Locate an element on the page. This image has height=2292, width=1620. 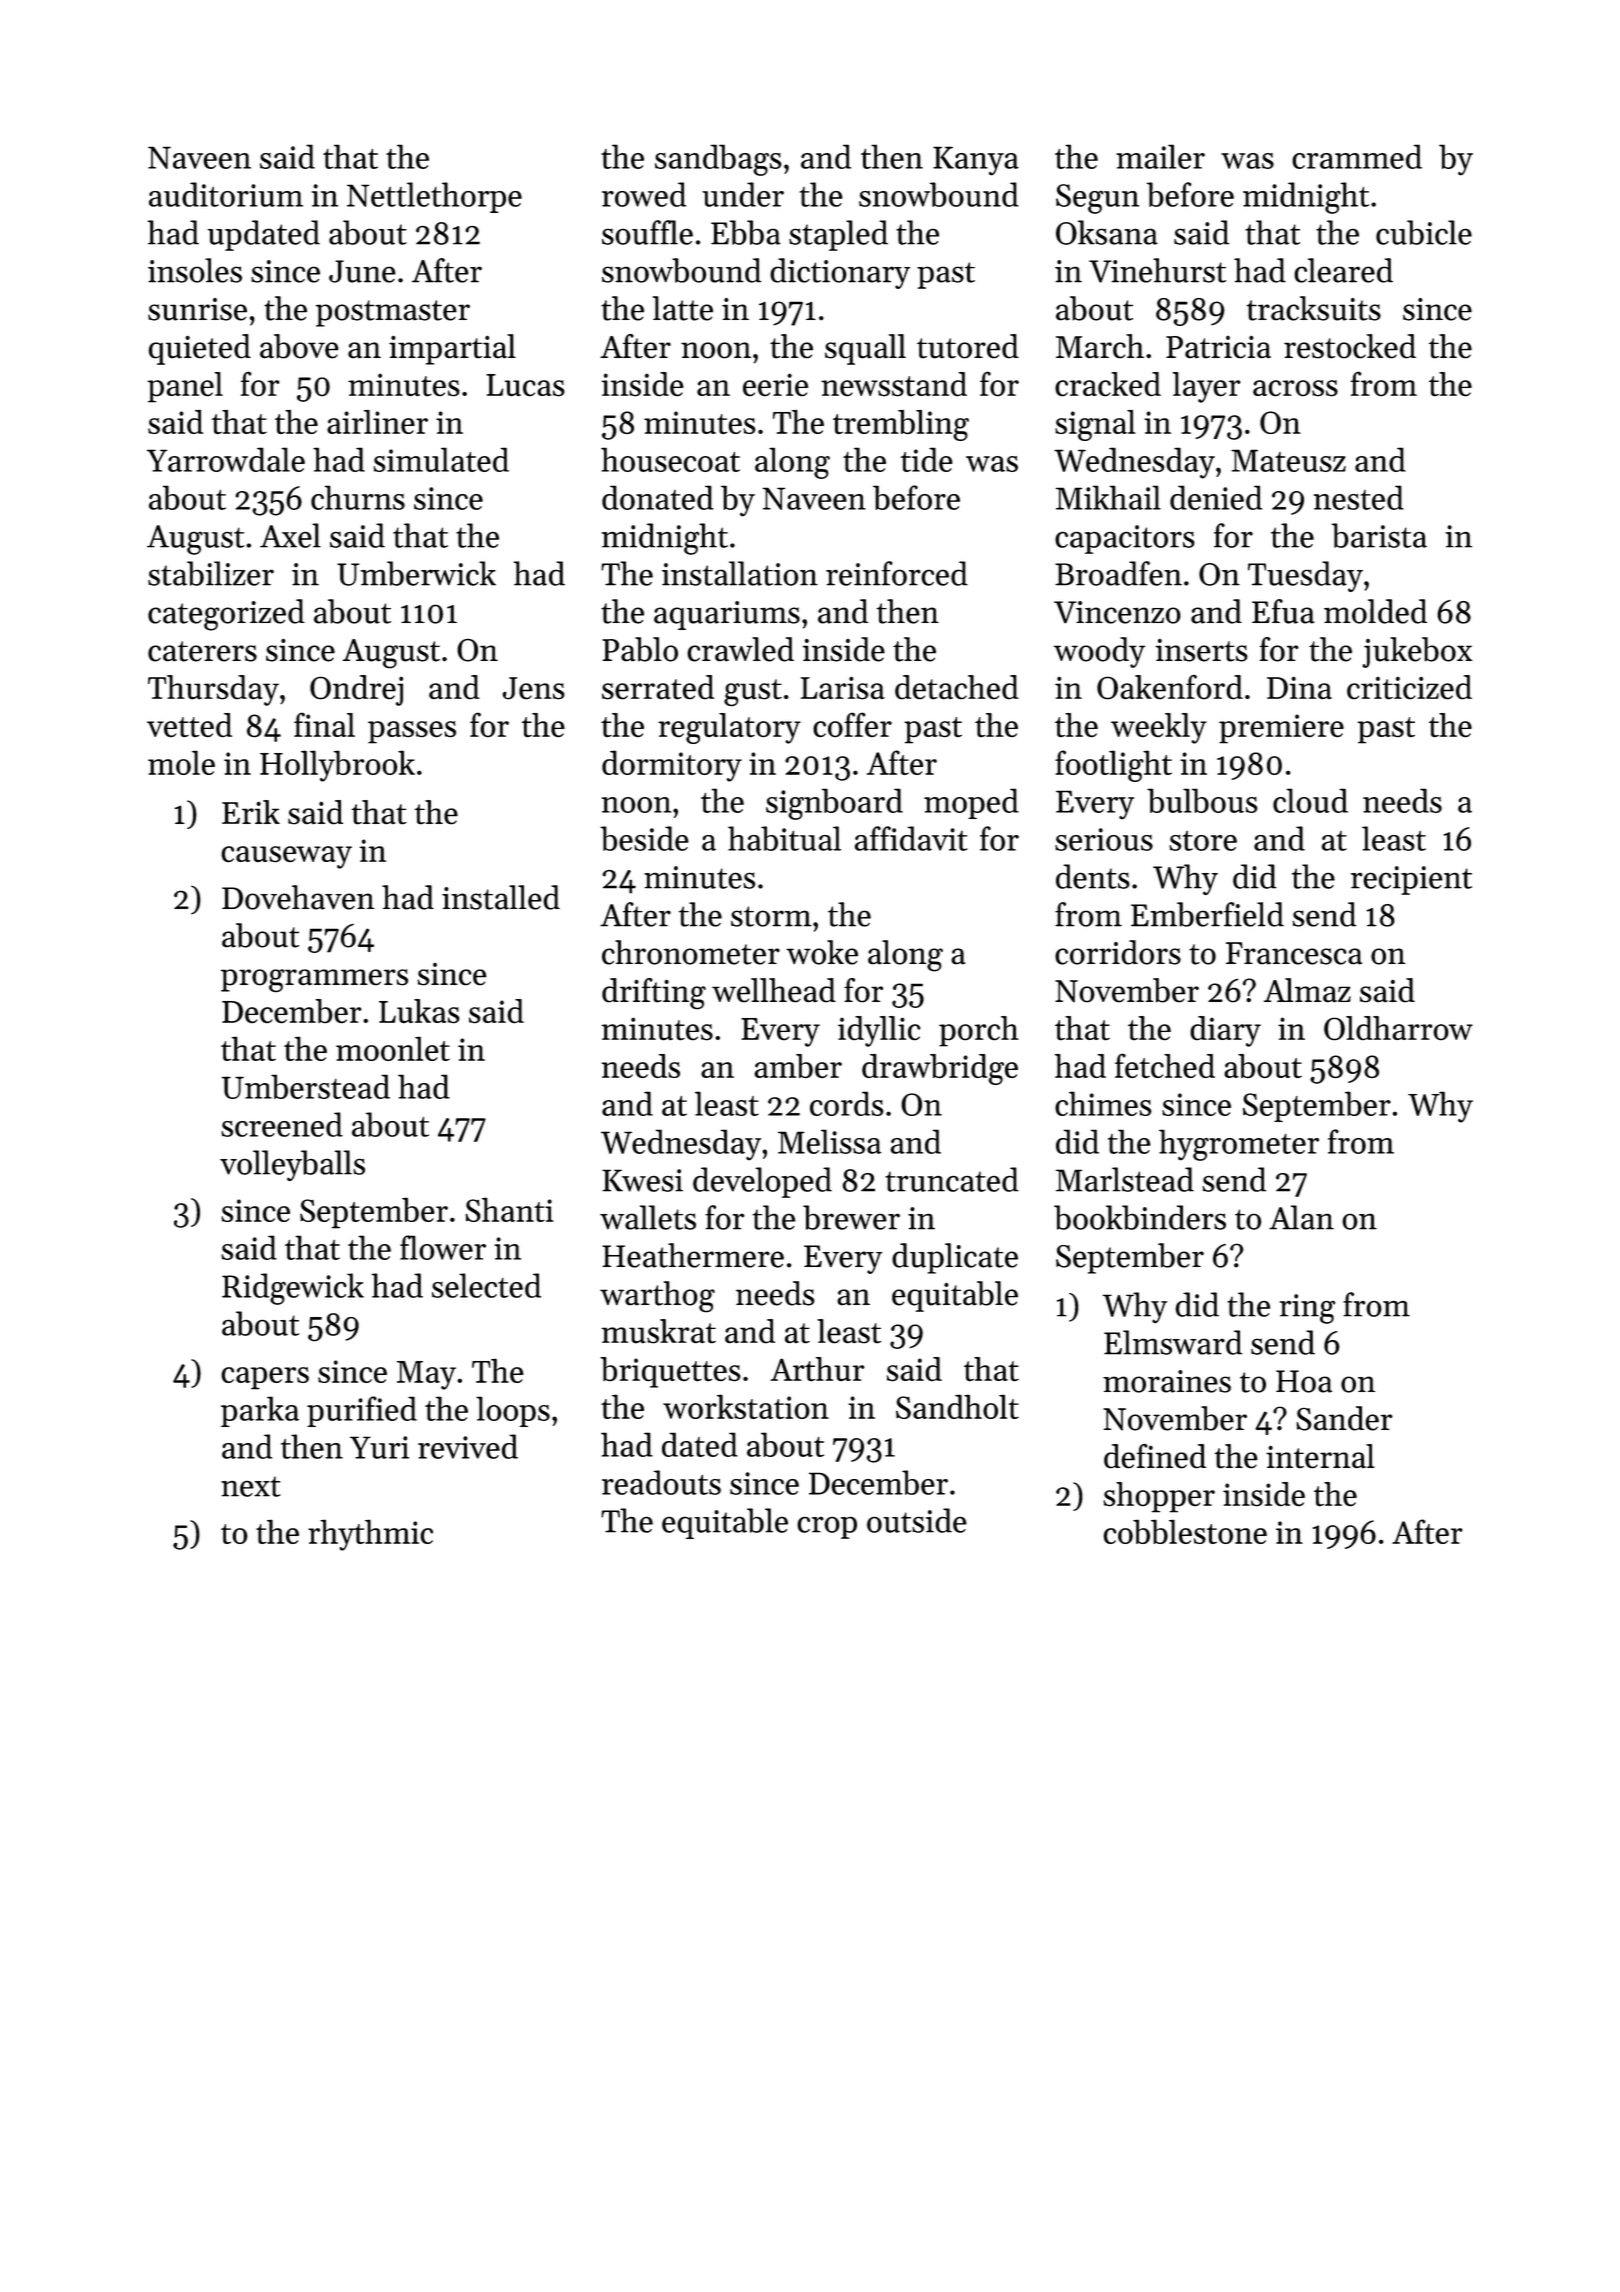
Dina is located at coordinates (1299, 687).
